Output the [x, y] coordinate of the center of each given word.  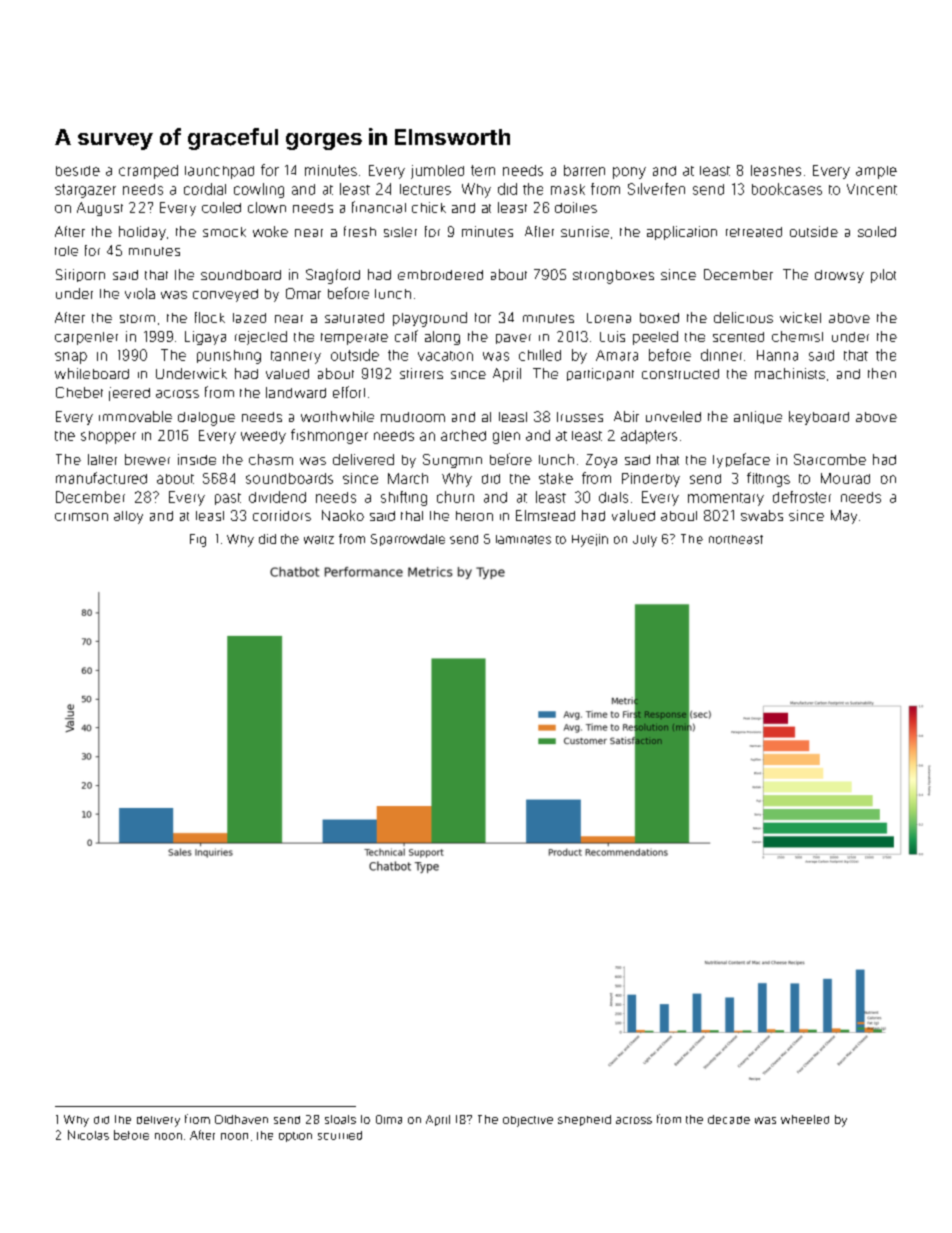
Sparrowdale [408, 540]
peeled [655, 338]
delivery [158, 1121]
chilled [540, 355]
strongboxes [613, 277]
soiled [877, 231]
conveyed [225, 295]
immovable [135, 416]
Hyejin [590, 540]
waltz [319, 539]
